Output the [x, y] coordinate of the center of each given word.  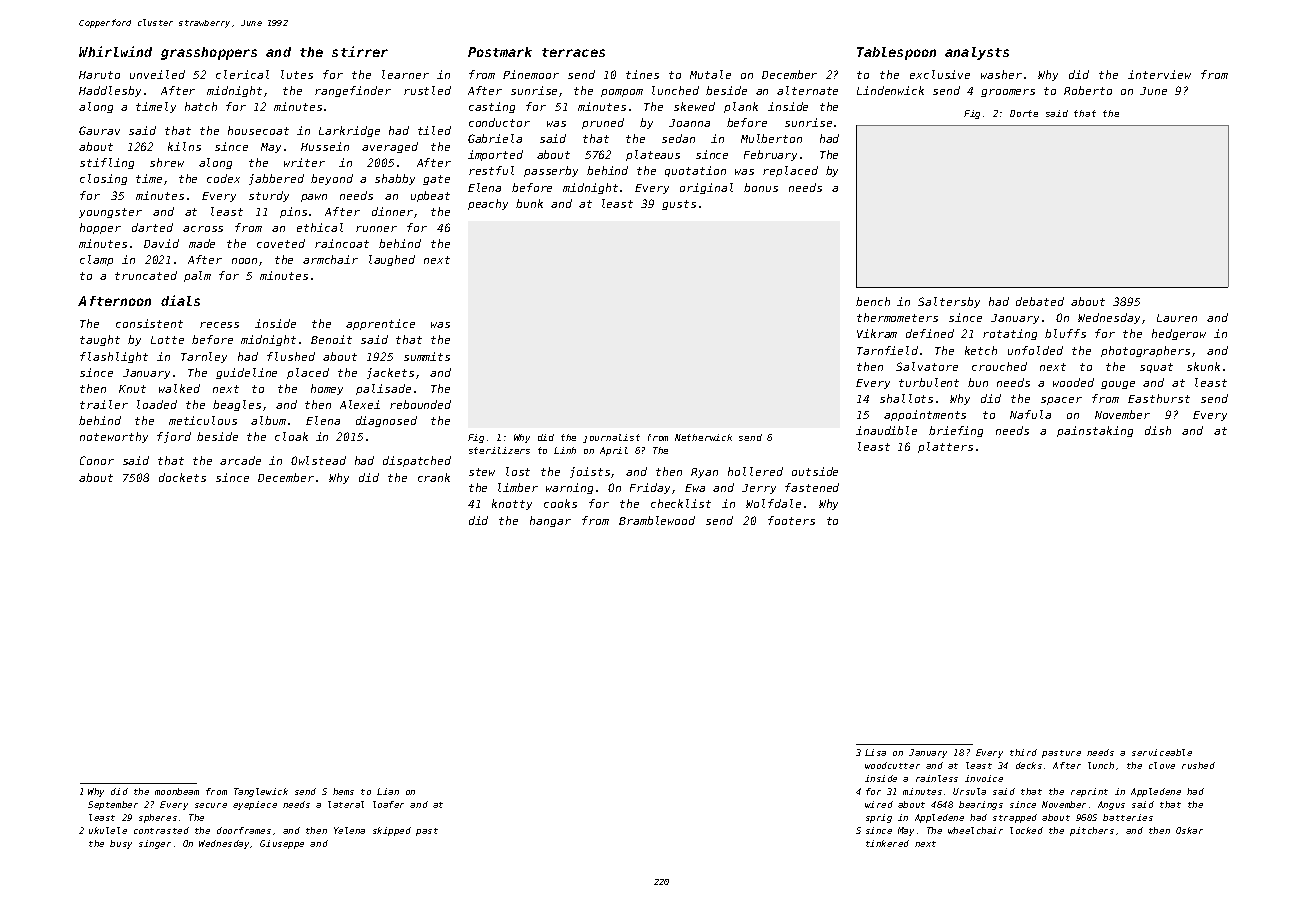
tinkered [887, 843]
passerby [551, 171]
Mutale [710, 74]
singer [155, 844]
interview [1159, 74]
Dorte [1024, 113]
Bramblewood [657, 520]
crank [434, 477]
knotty [512, 504]
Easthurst [1159, 398]
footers [791, 520]
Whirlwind [115, 51]
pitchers [1092, 831]
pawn [314, 198]
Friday [650, 488]
